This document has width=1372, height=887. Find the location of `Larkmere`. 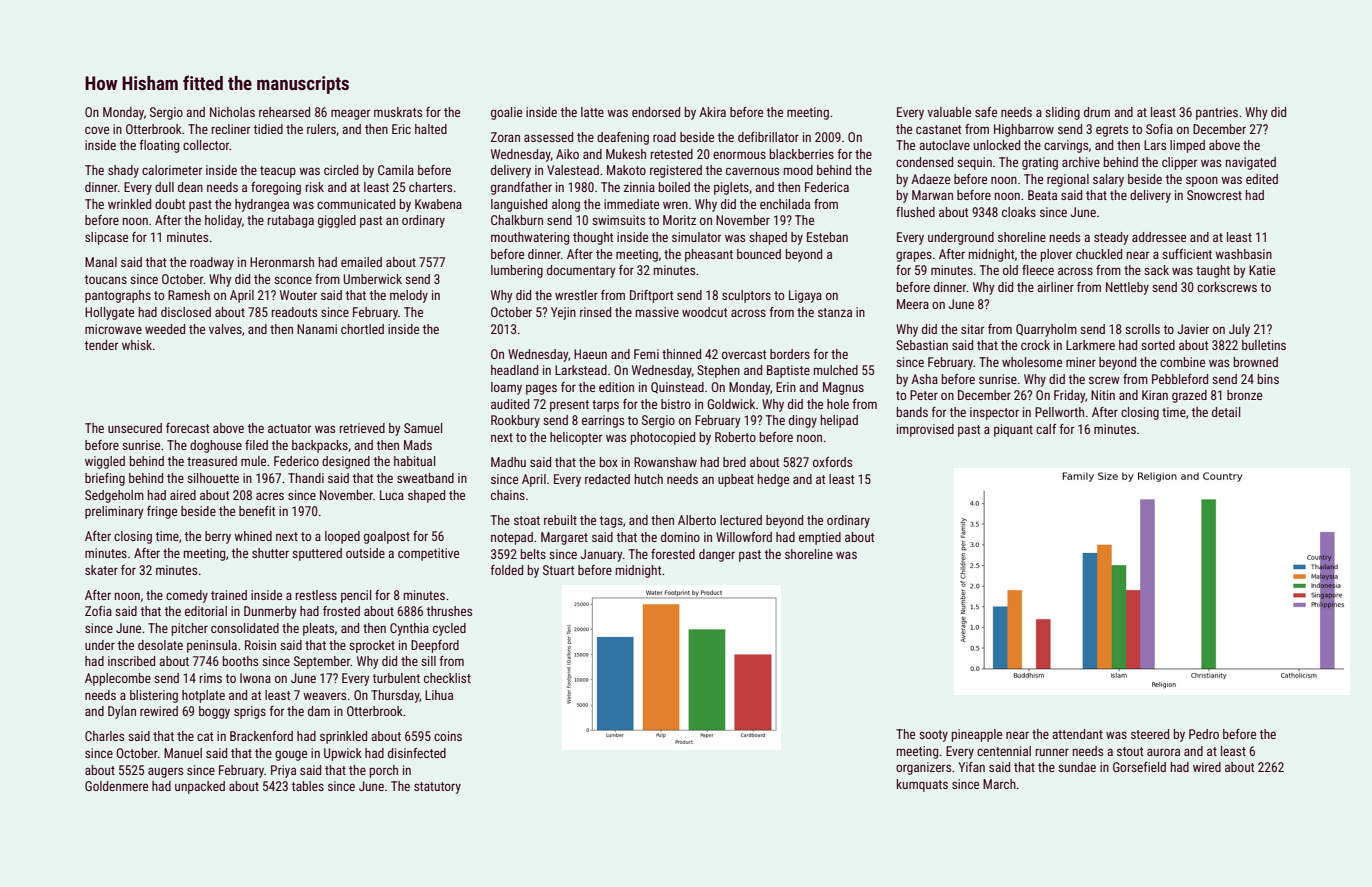

Larkmere is located at coordinates (1090, 345).
